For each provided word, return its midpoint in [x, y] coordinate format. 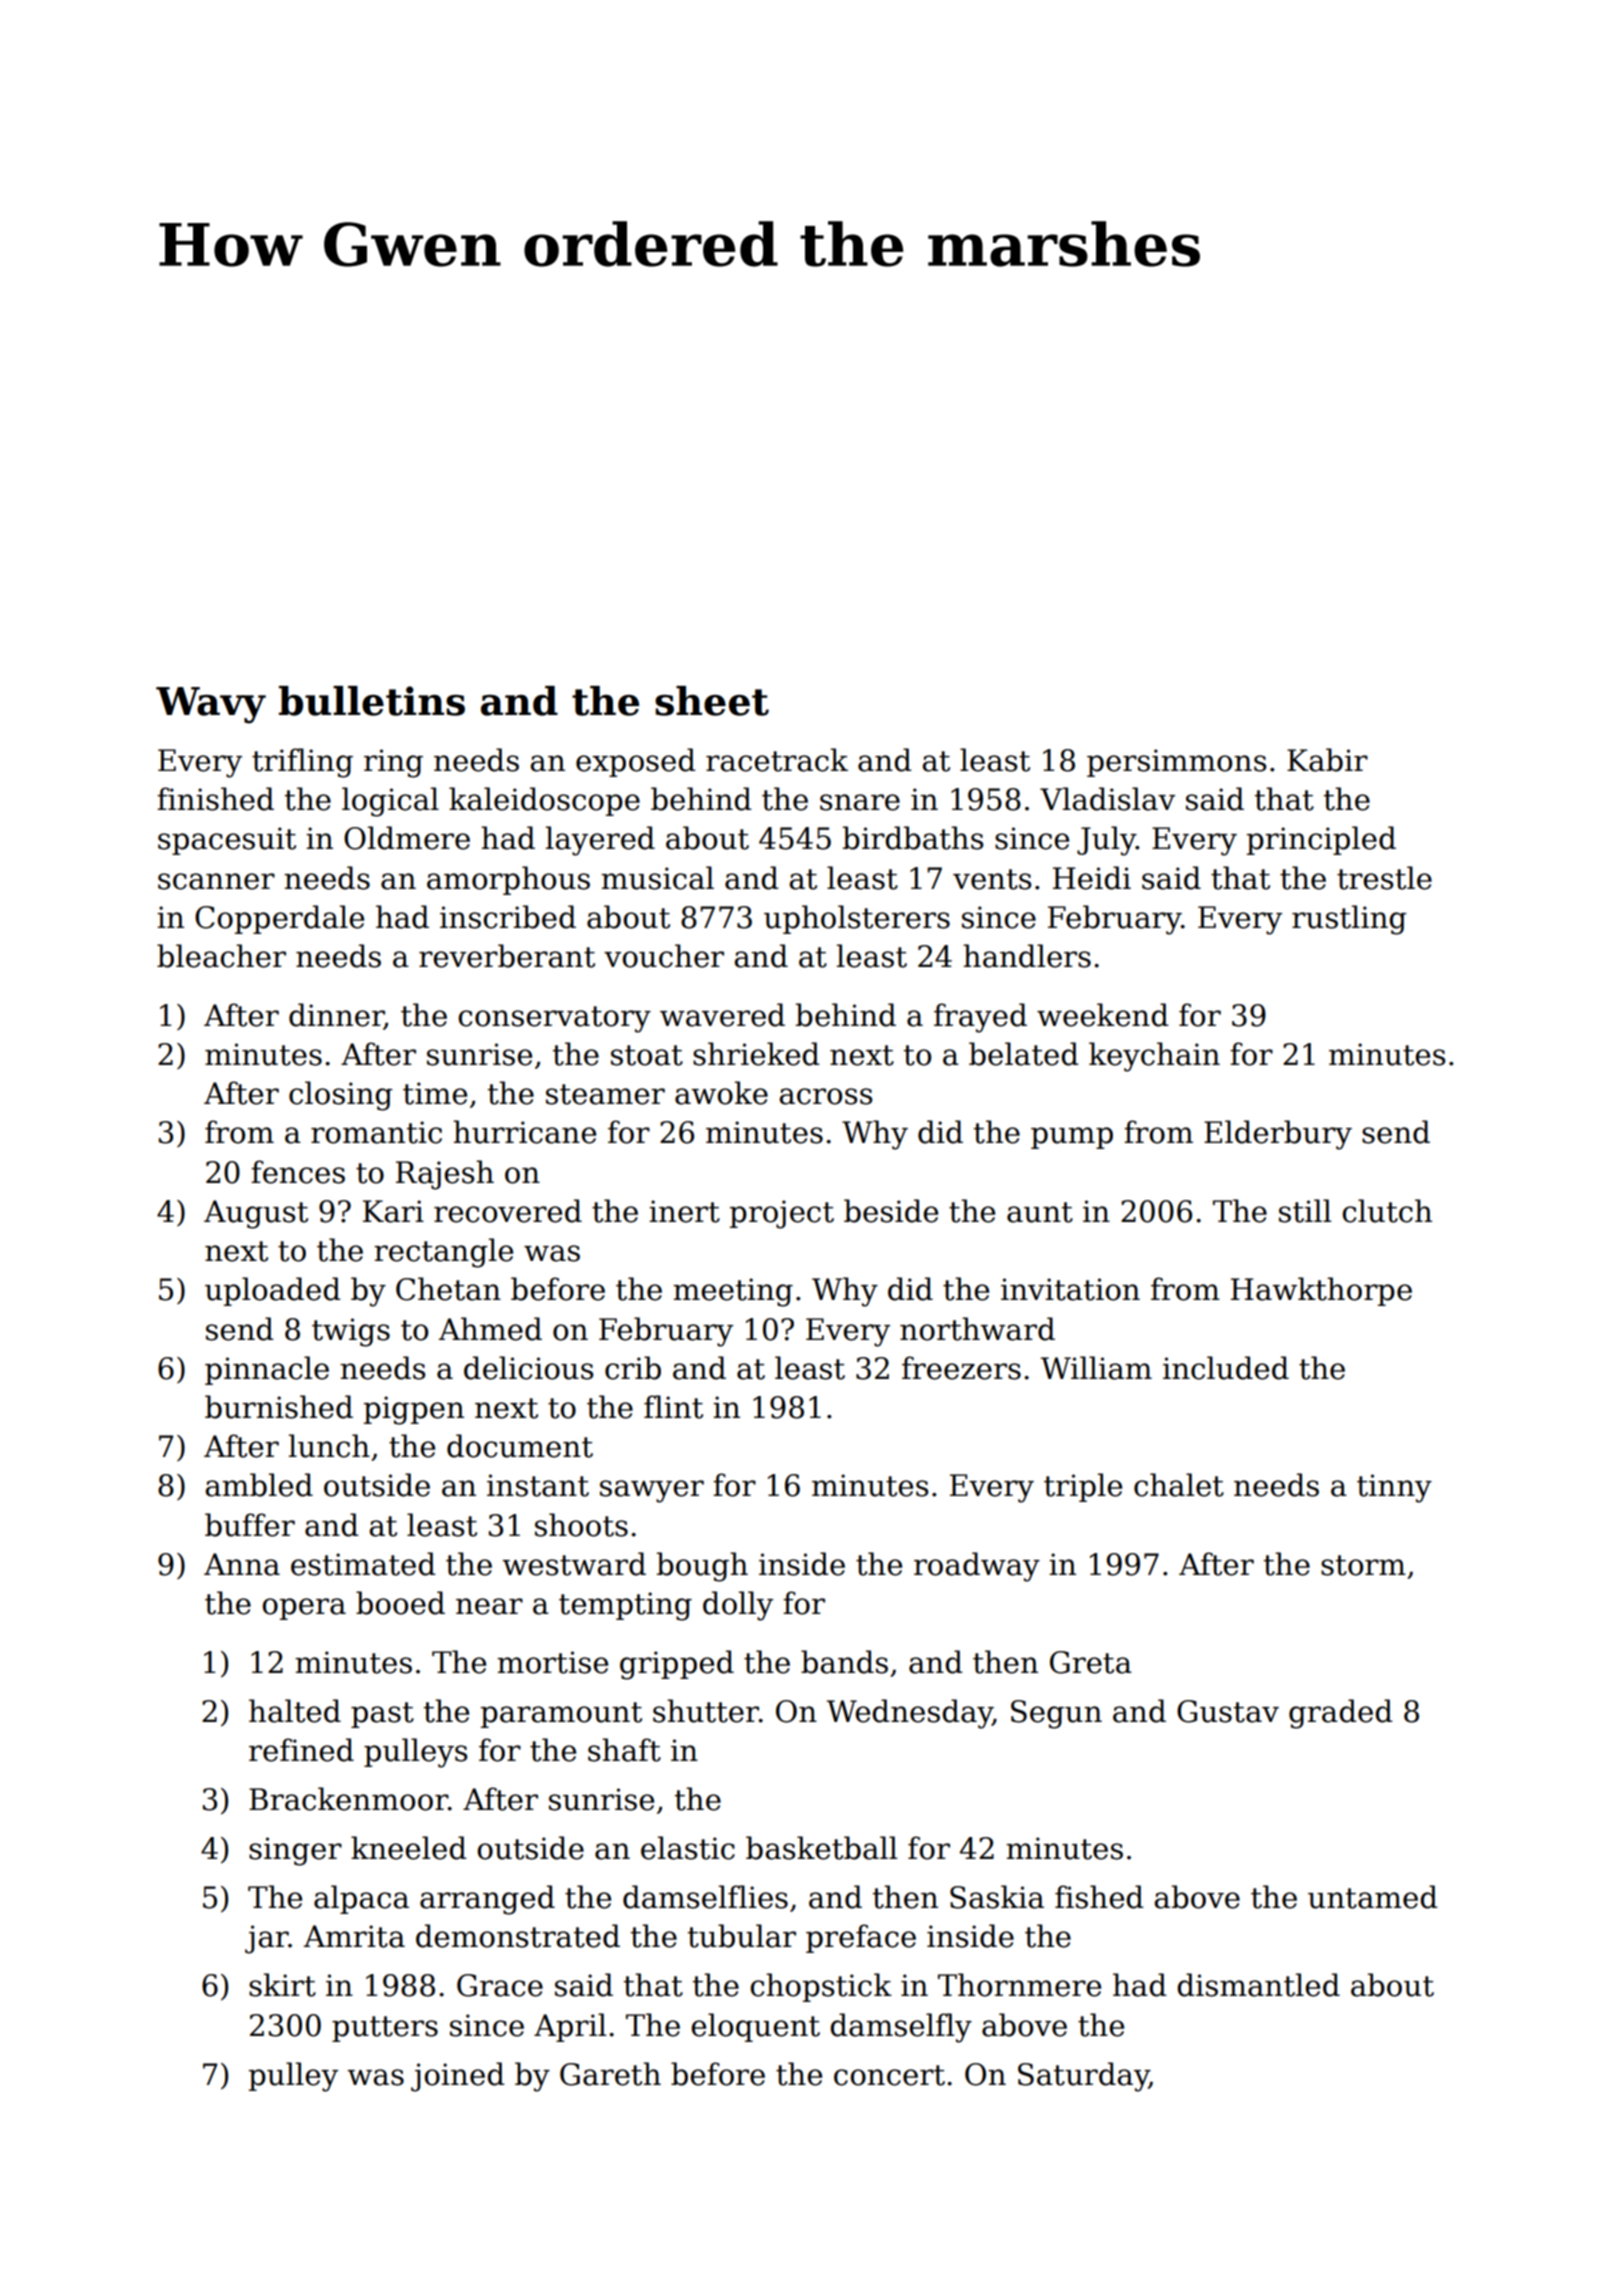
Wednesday [910, 1714]
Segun [1056, 1714]
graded [1341, 1714]
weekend [1103, 1015]
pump [1072, 1138]
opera [304, 1609]
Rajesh [445, 1175]
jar [267, 1939]
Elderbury [1278, 1135]
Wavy [211, 705]
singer [295, 1851]
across [825, 1096]
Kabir [1327, 760]
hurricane [524, 1132]
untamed [1373, 1897]
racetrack [777, 760]
